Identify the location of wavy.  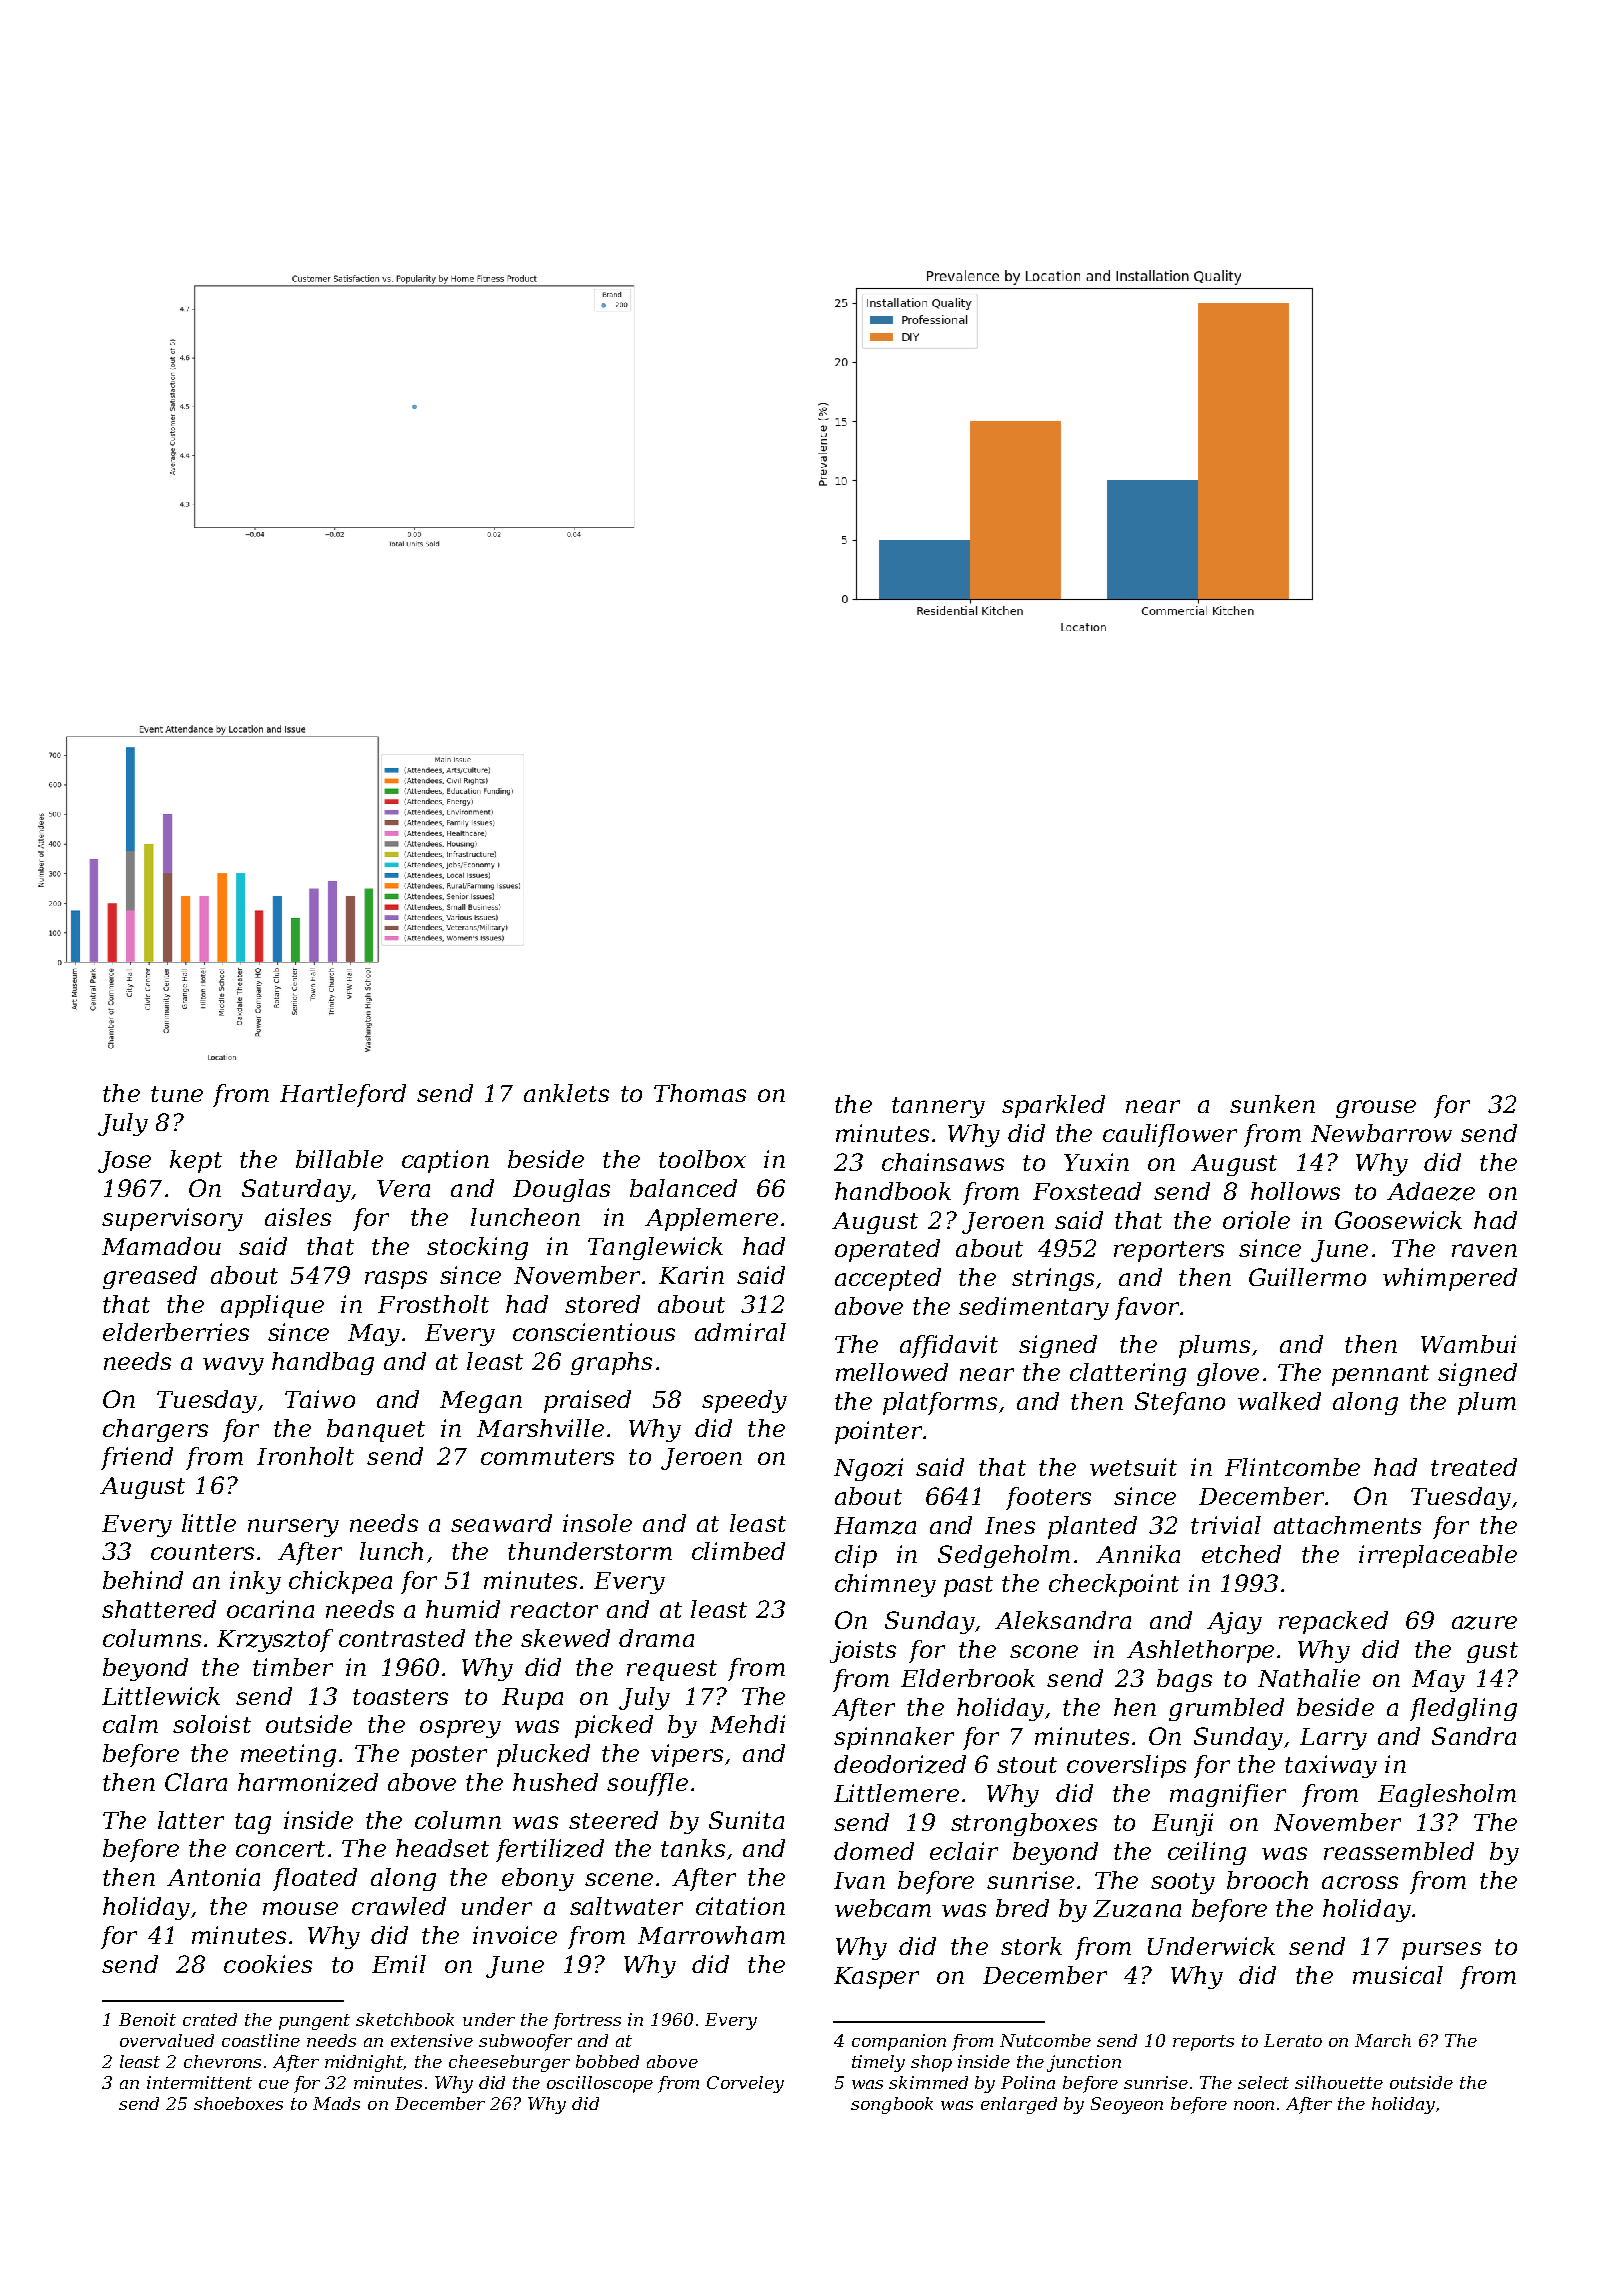
(233, 1366).
